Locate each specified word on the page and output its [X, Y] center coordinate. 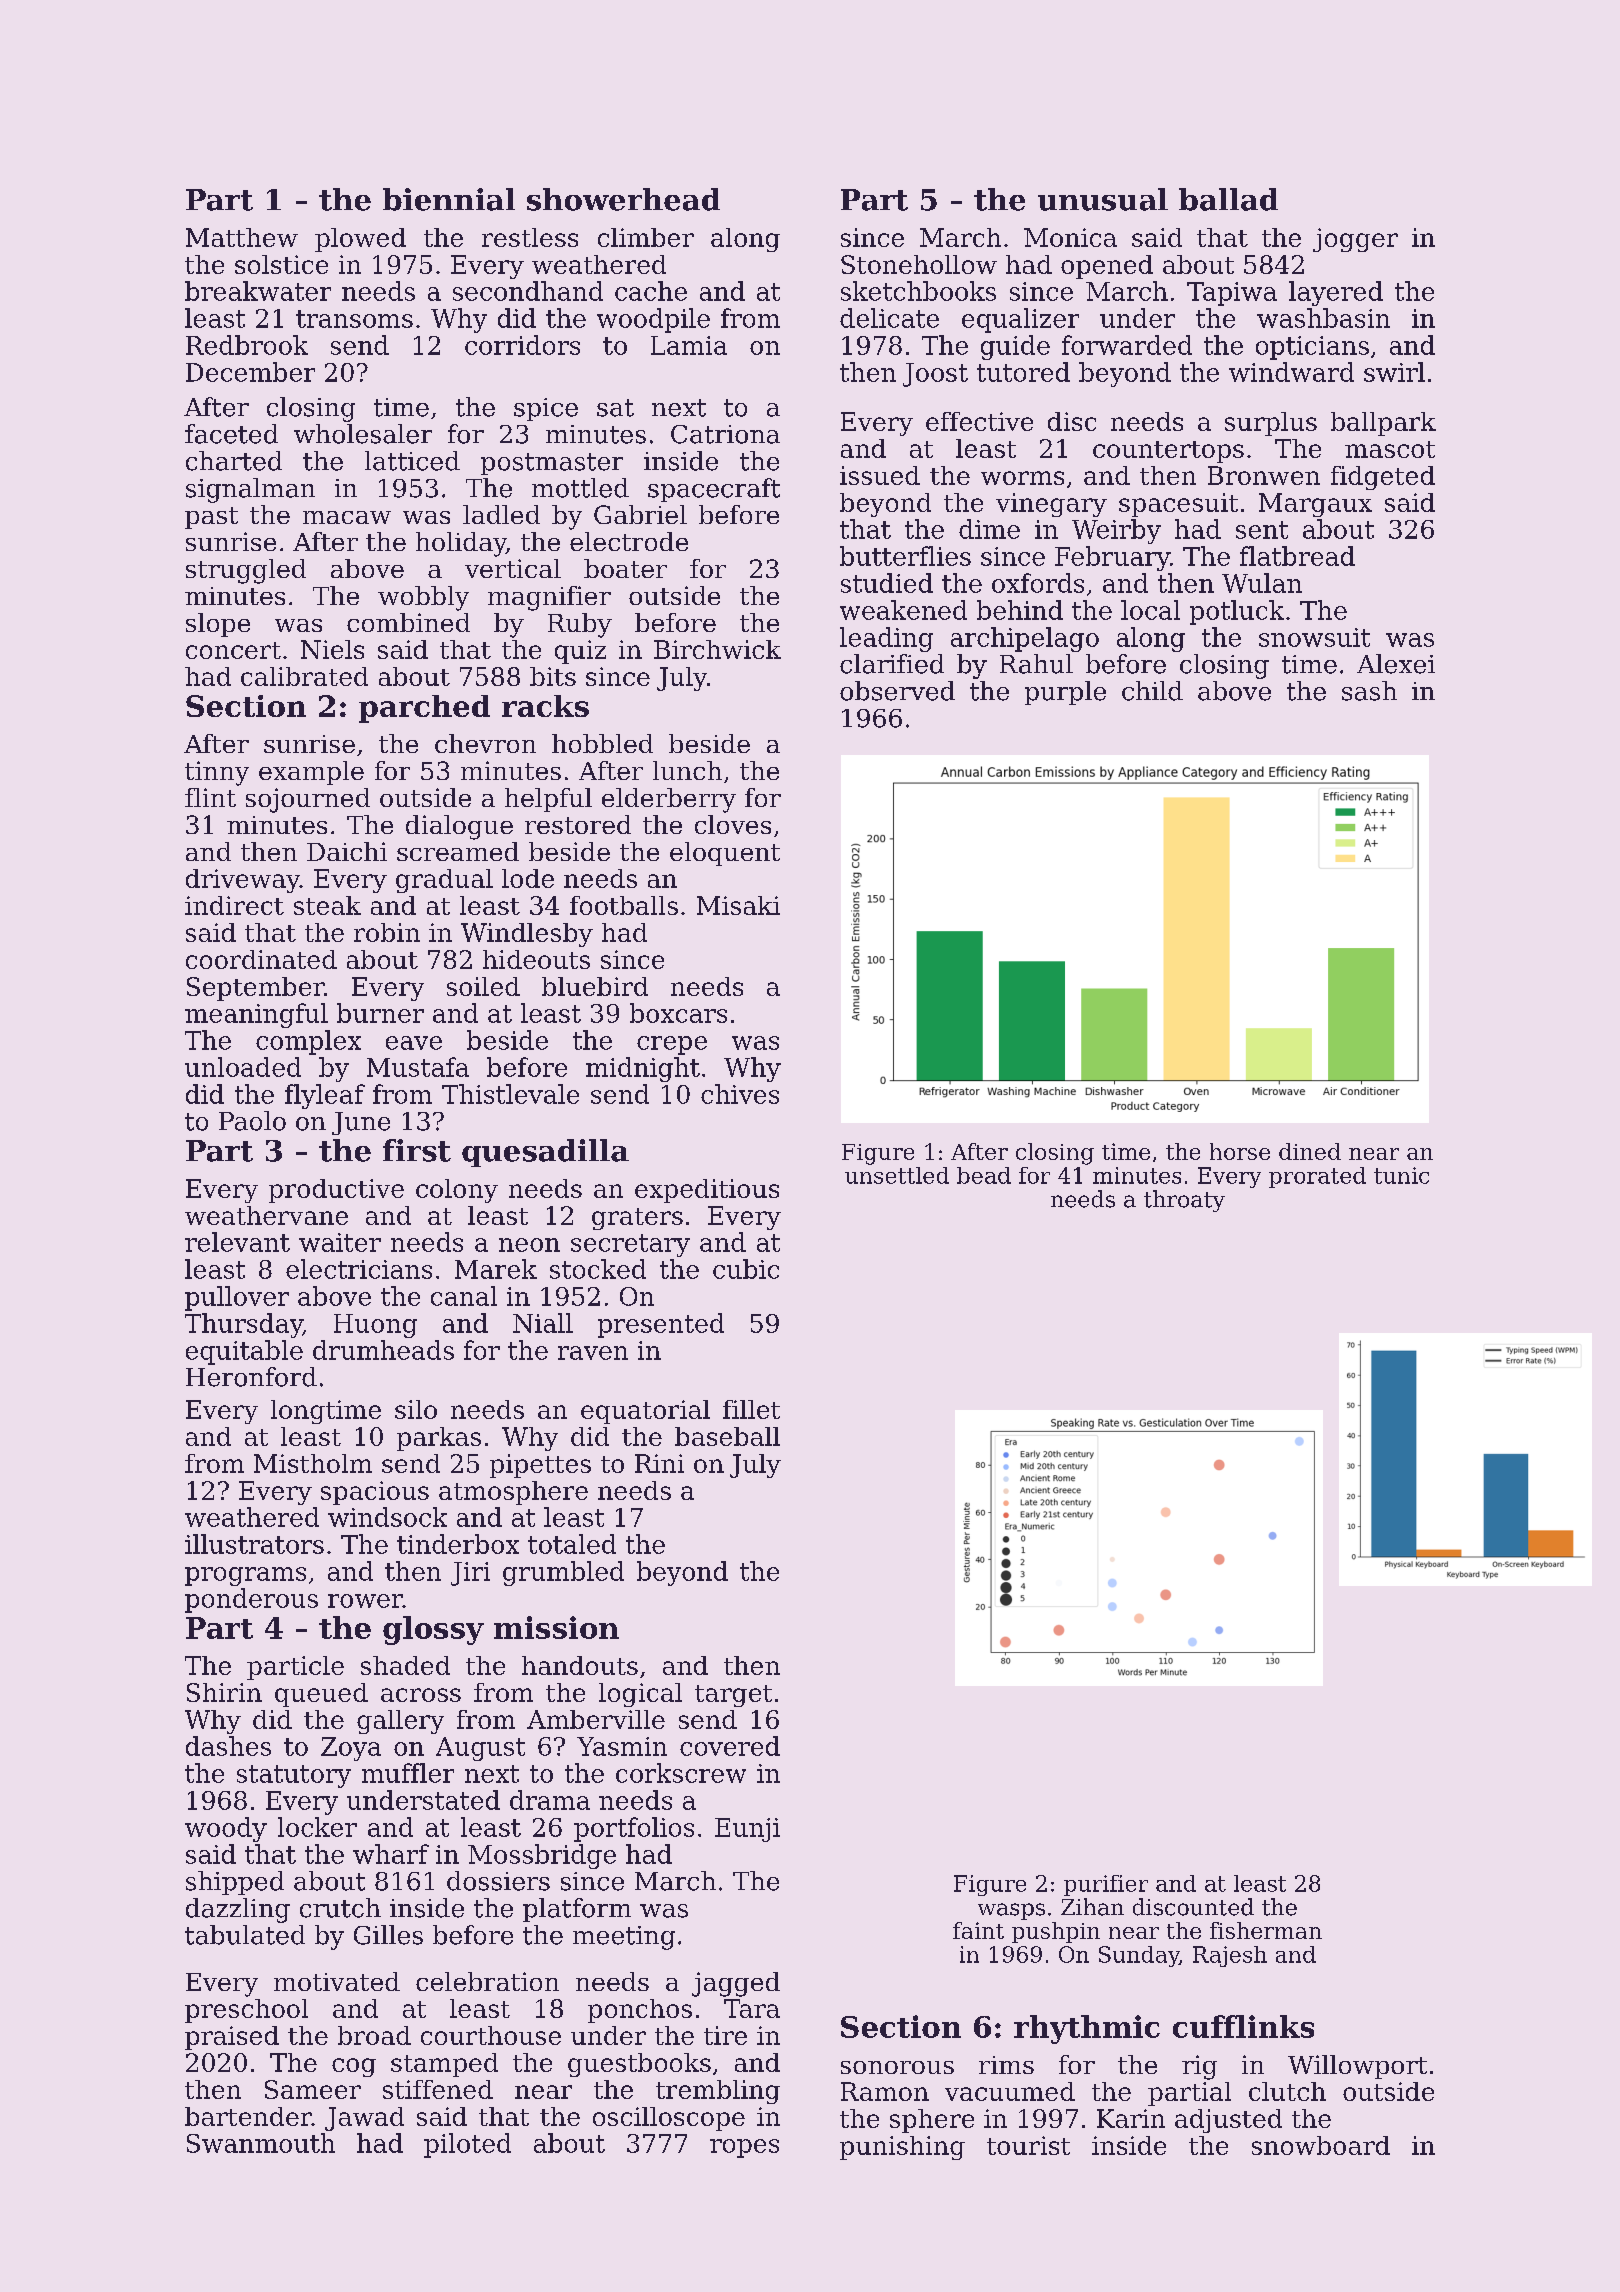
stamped [444, 2065]
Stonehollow [919, 264]
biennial [449, 199]
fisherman [1266, 1930]
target [733, 1696]
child [1152, 691]
